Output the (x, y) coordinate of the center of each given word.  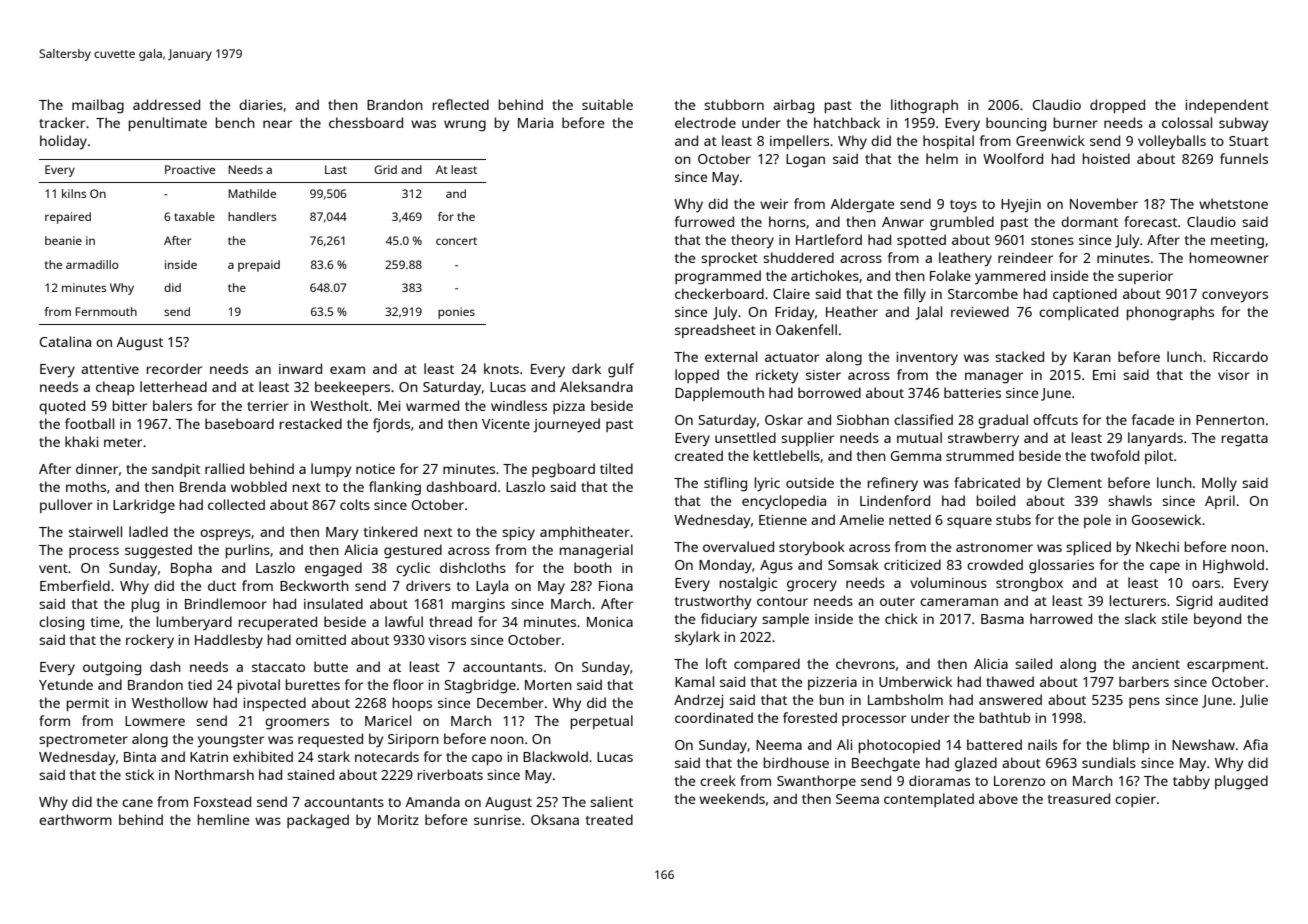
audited (1243, 600)
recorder (174, 368)
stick (139, 774)
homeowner (1229, 257)
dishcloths (473, 567)
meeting (1237, 242)
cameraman (959, 602)
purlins (248, 551)
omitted (321, 639)
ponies (456, 313)
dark (586, 368)
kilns (74, 193)
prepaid (259, 266)
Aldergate (863, 205)
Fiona (616, 586)
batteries (972, 392)
